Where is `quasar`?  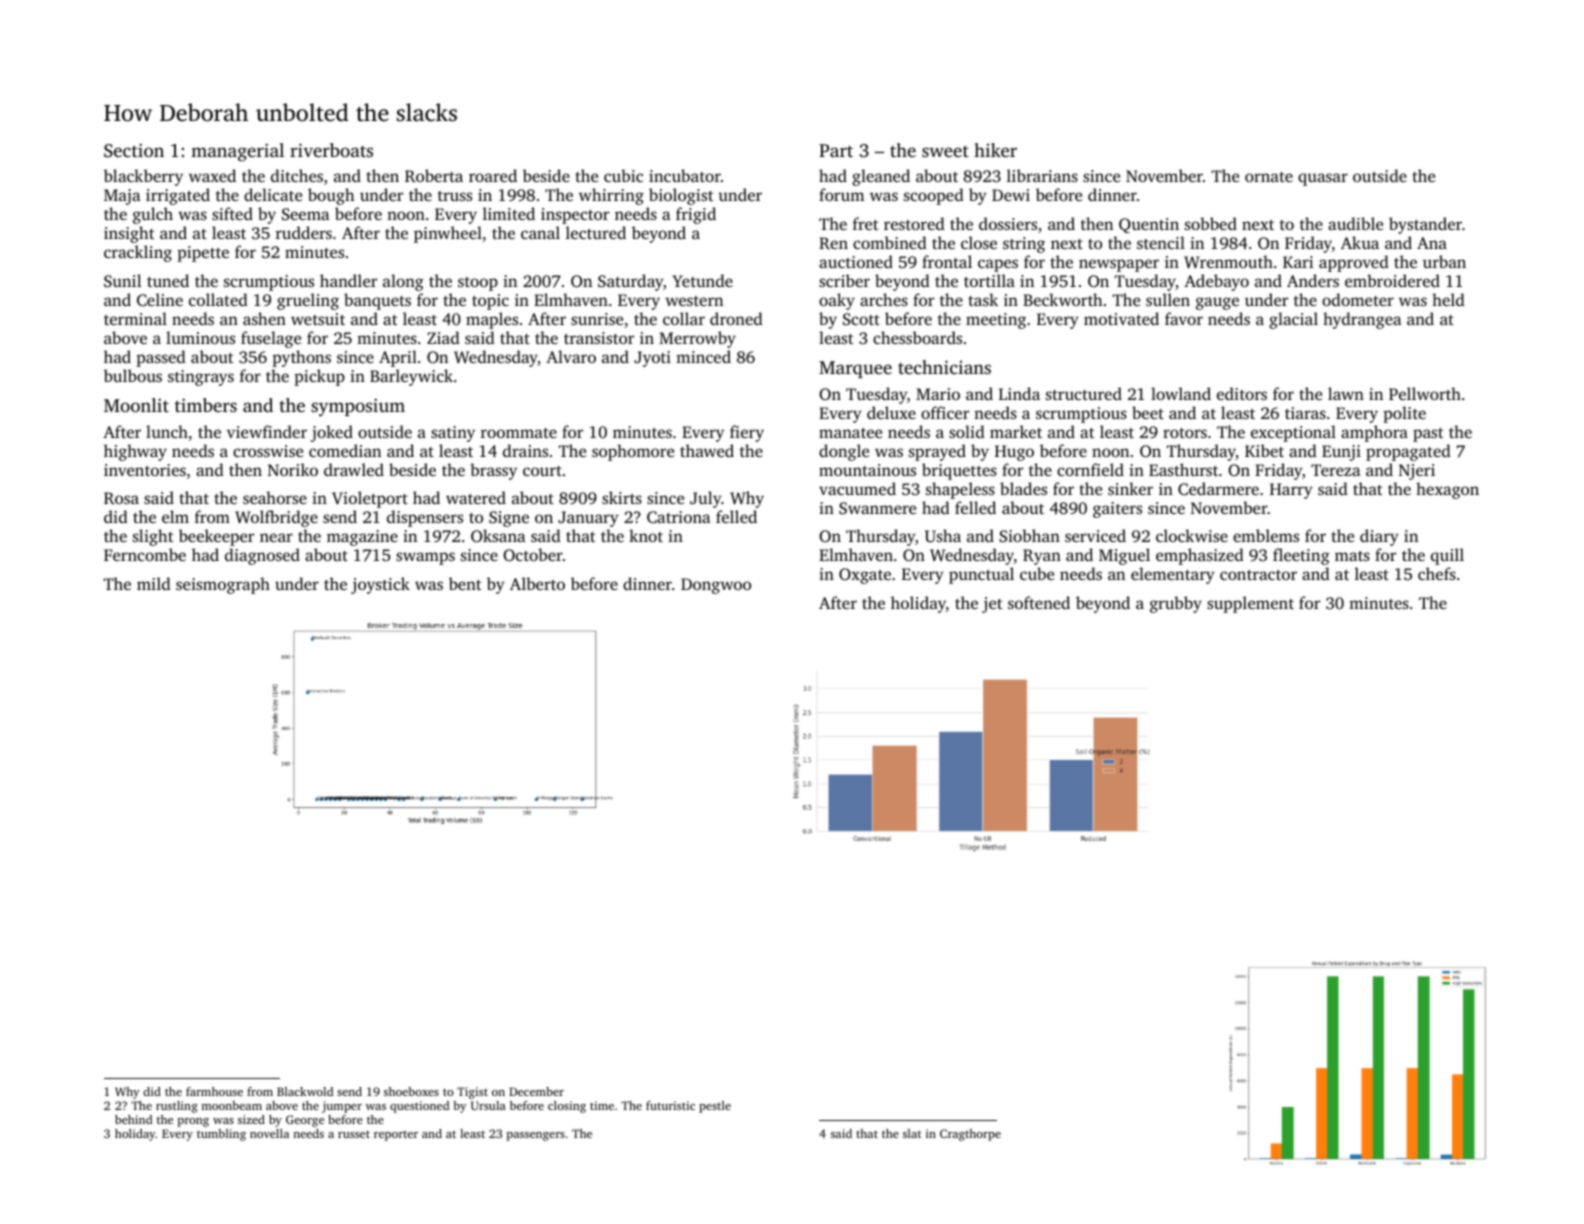 quasar is located at coordinates (1323, 179).
